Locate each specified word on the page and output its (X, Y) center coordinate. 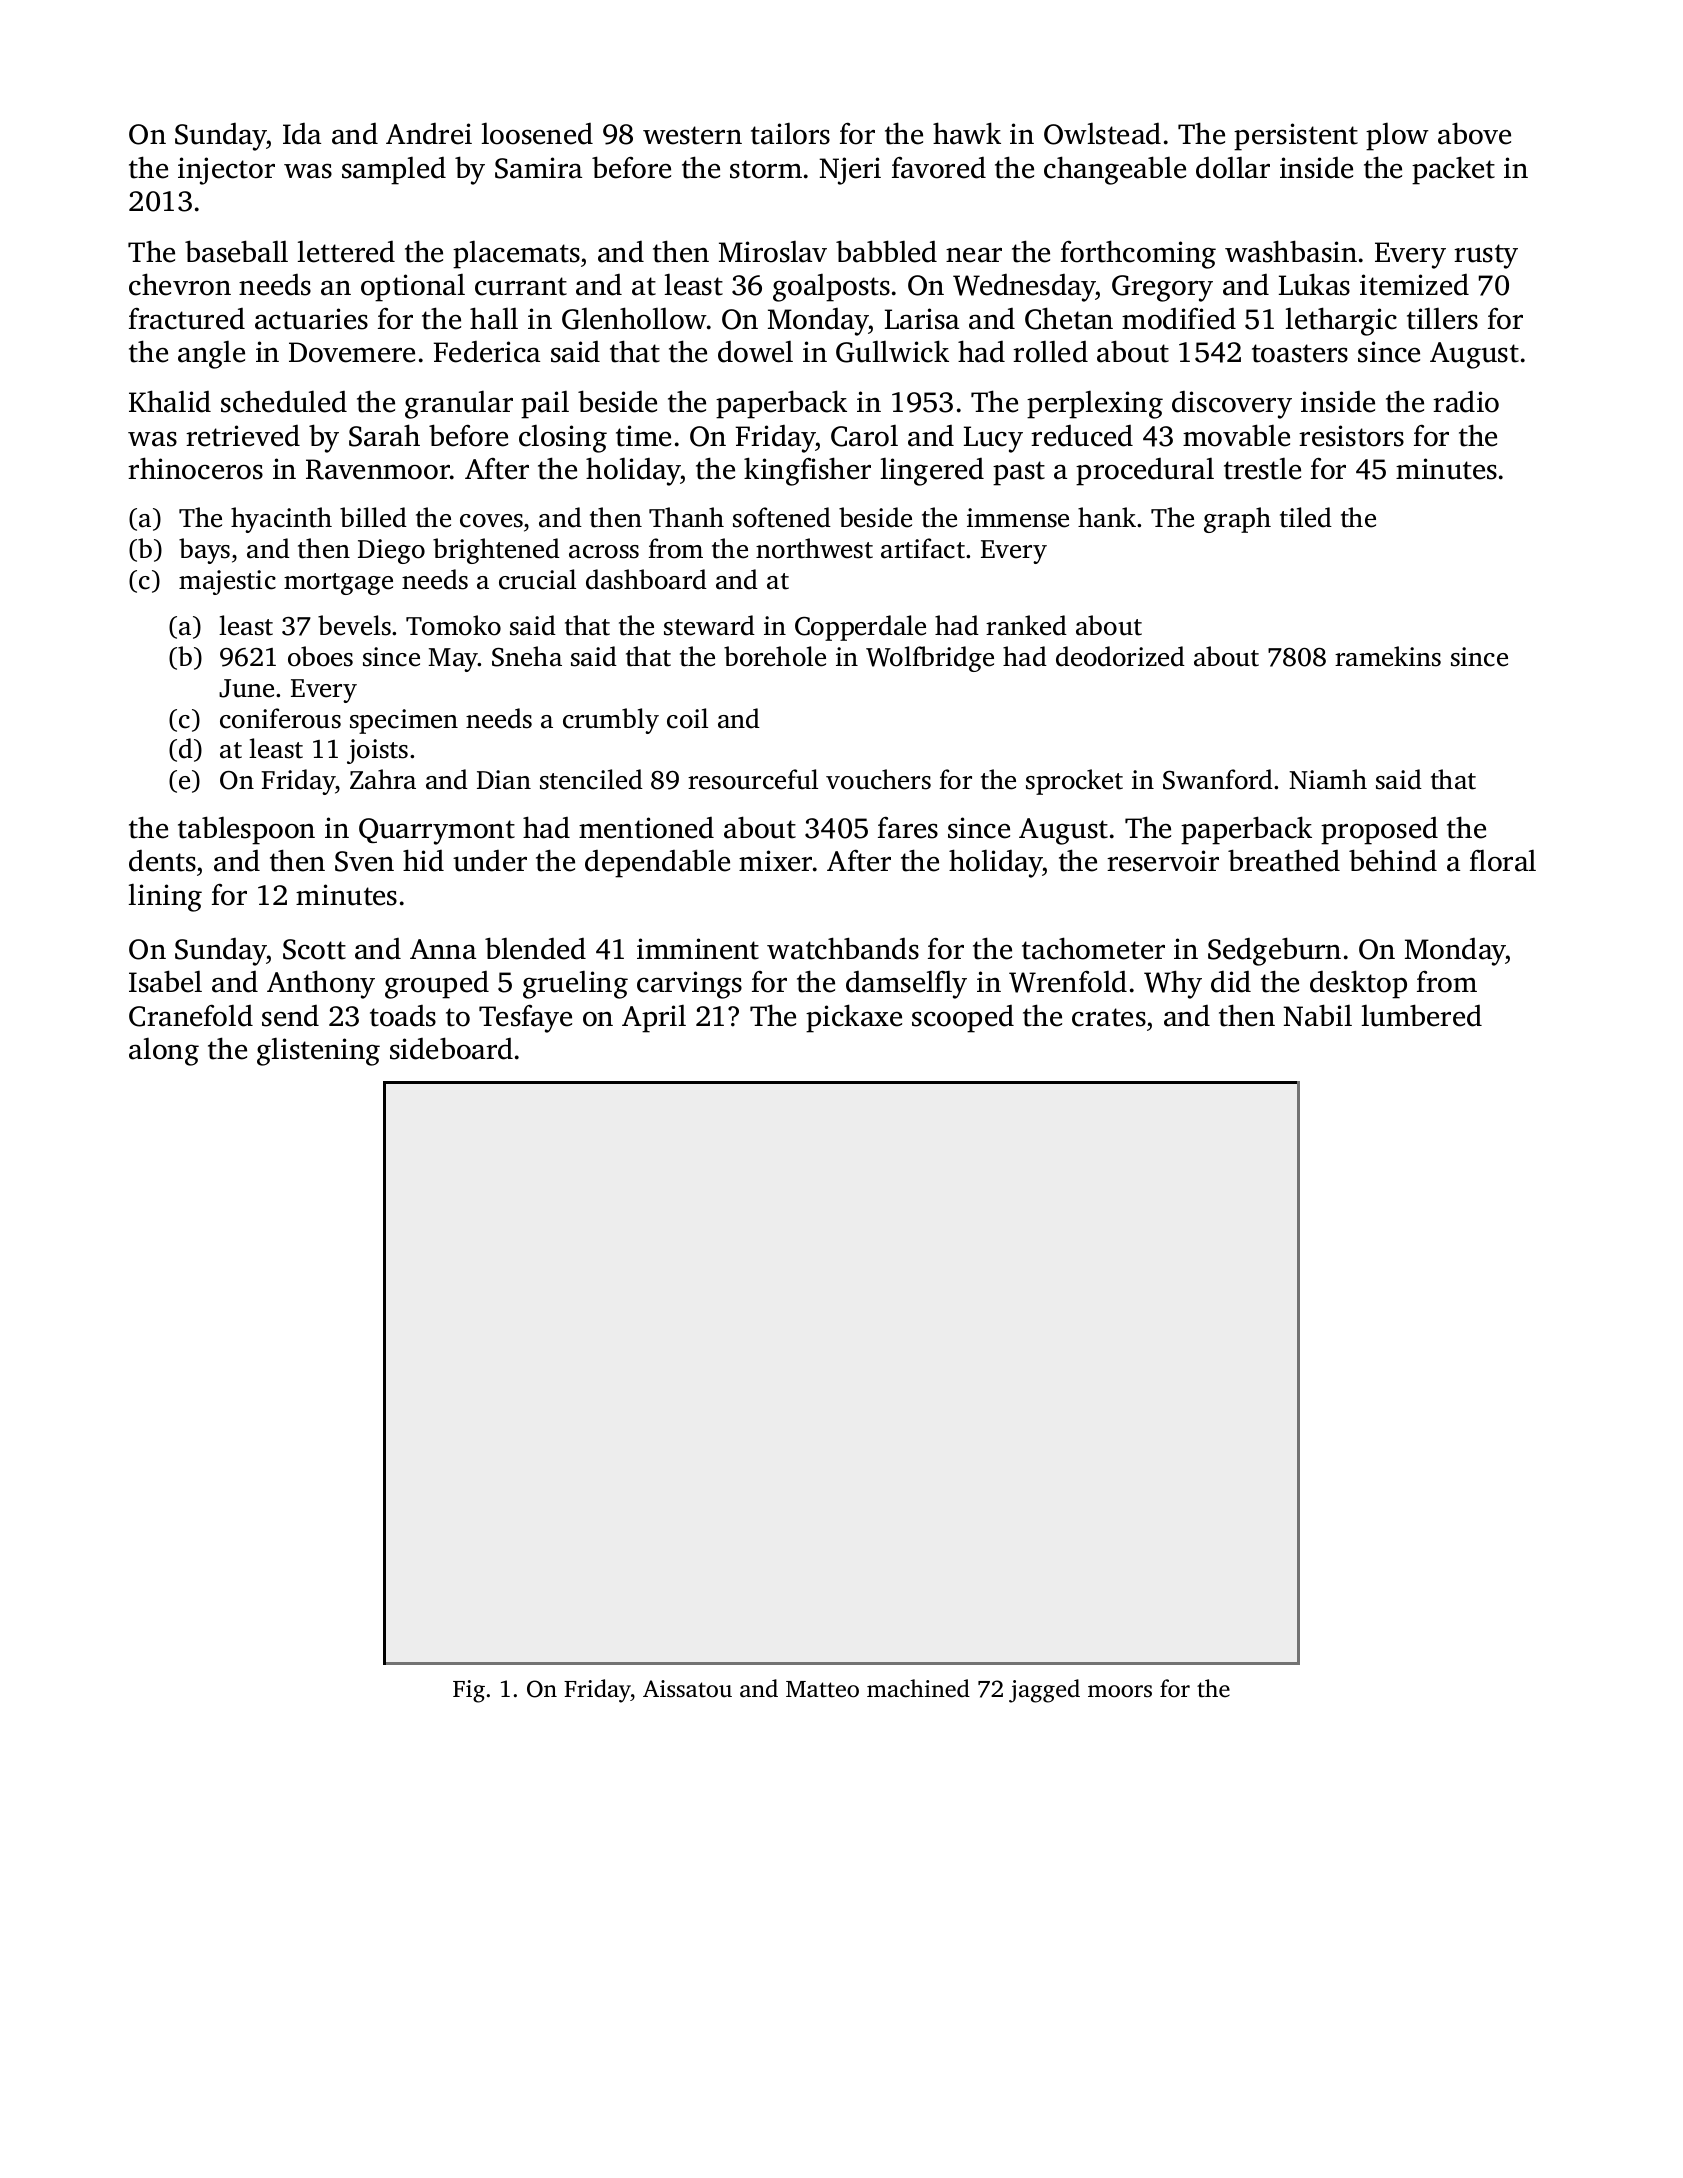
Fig (469, 1691)
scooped (963, 1019)
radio (1466, 402)
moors (1120, 1691)
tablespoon (246, 830)
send (290, 1016)
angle (211, 354)
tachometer (1093, 948)
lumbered (1422, 1015)
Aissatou (687, 1689)
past (1019, 473)
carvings (689, 985)
